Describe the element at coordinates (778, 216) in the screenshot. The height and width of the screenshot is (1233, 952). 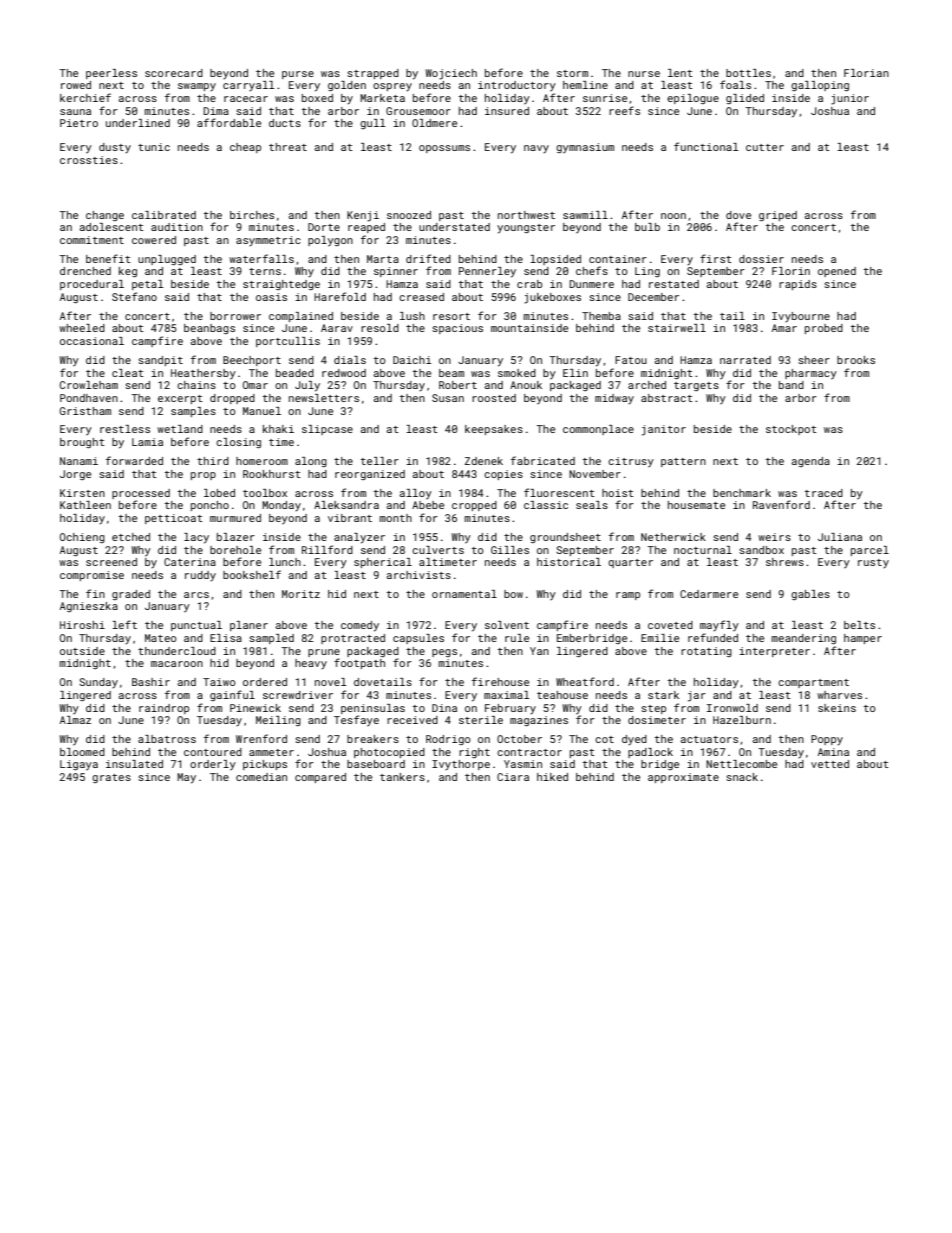
I see `griped` at that location.
